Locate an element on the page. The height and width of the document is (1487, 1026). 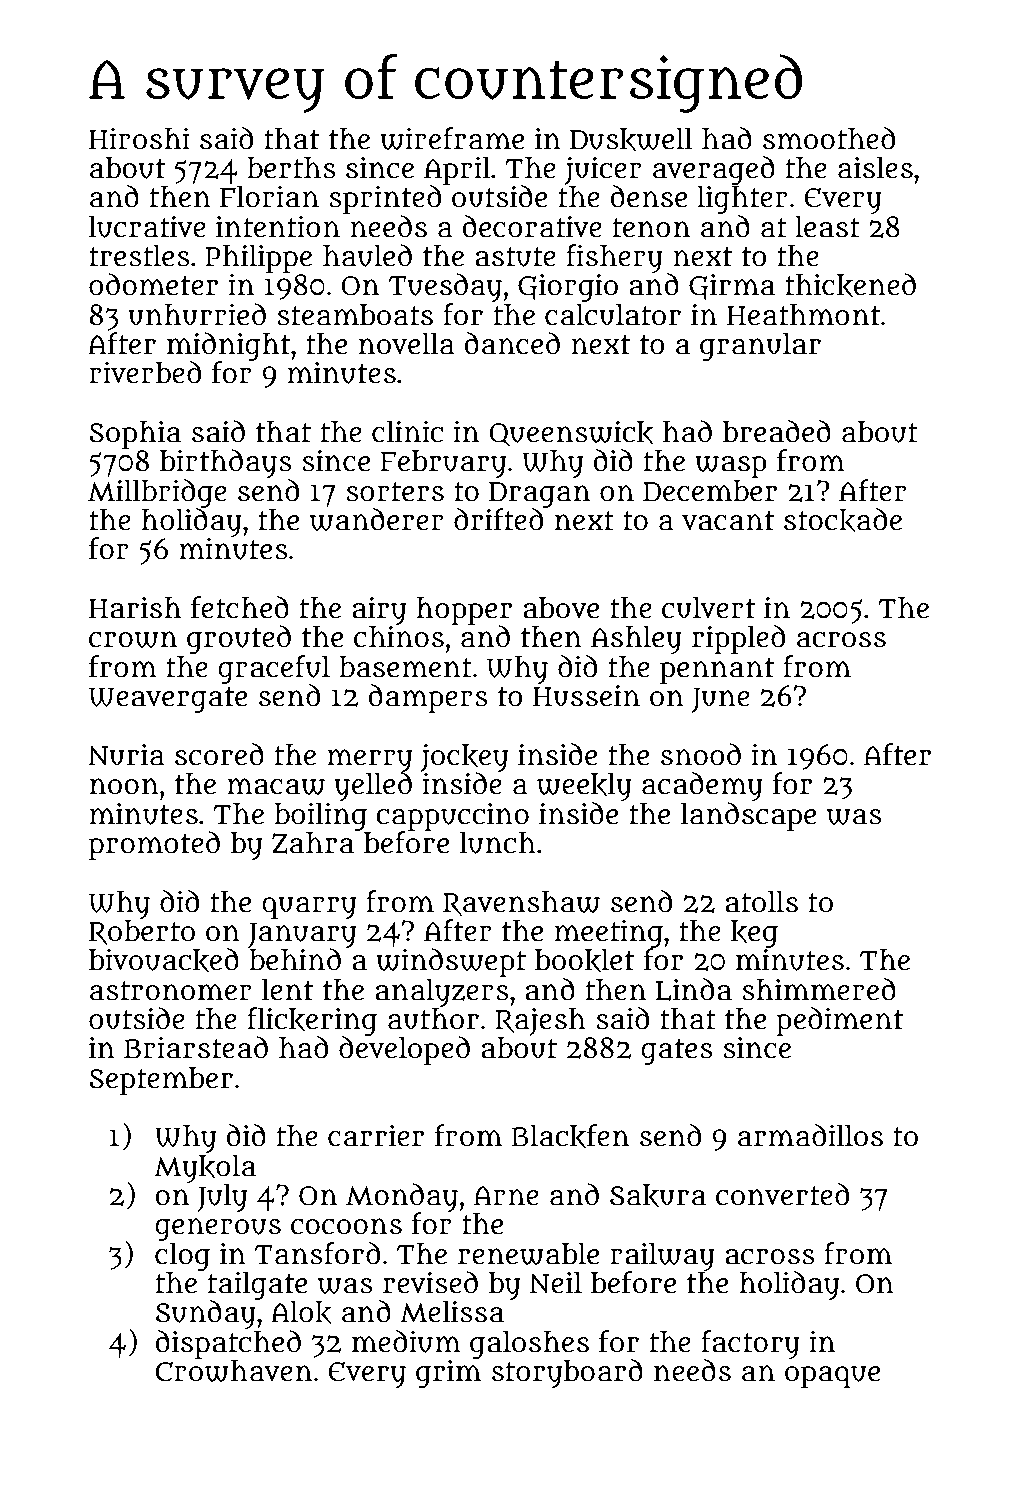
weekly is located at coordinates (584, 787).
